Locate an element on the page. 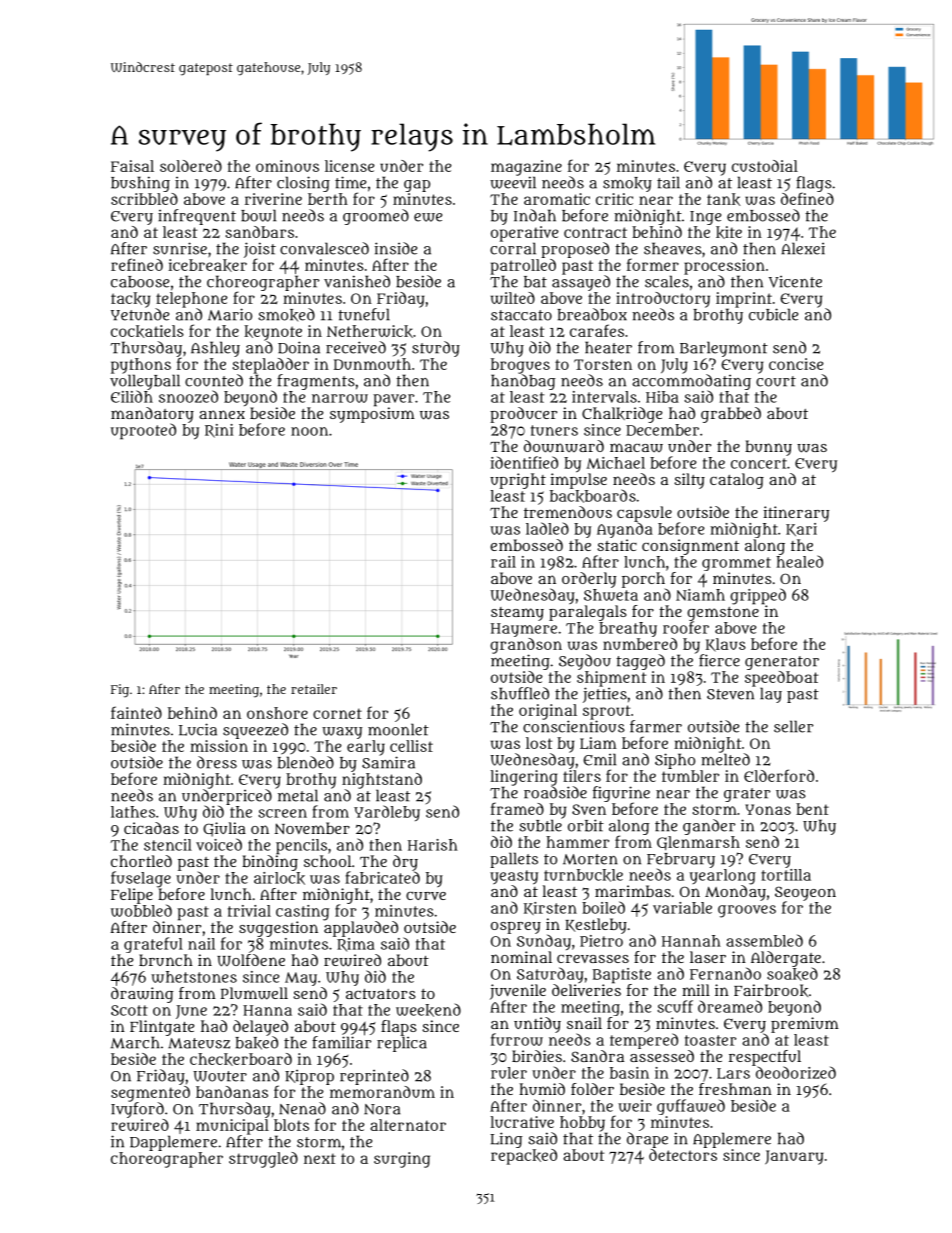 The image size is (952, 1233). Seoyeon is located at coordinates (805, 893).
